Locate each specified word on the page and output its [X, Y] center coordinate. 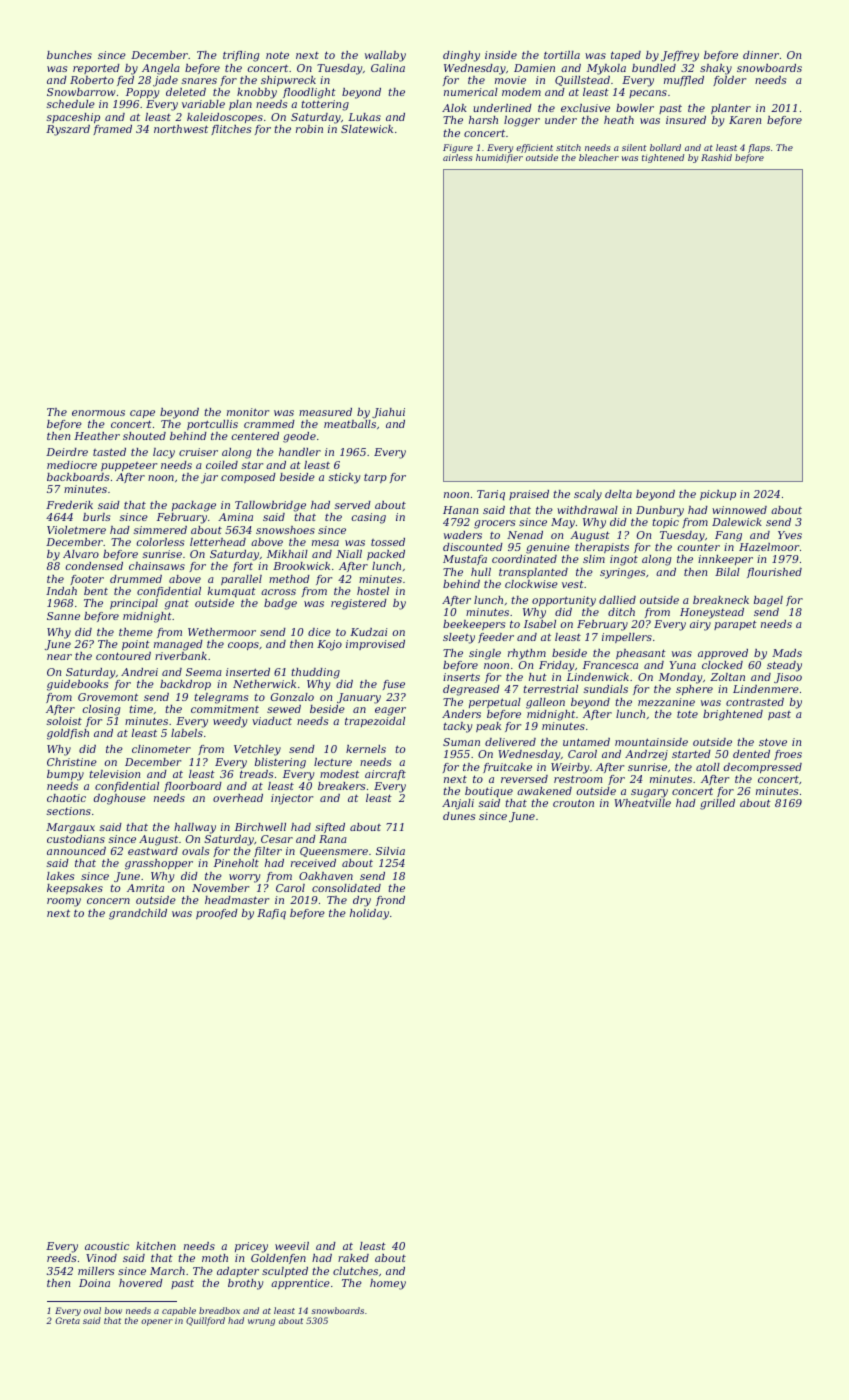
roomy [64, 902]
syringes [622, 573]
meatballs [350, 424]
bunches [69, 55]
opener [157, 1322]
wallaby [385, 56]
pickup [718, 495]
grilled [717, 804]
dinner [761, 55]
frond [390, 901]
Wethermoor [222, 632]
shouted [144, 436]
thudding [316, 673]
